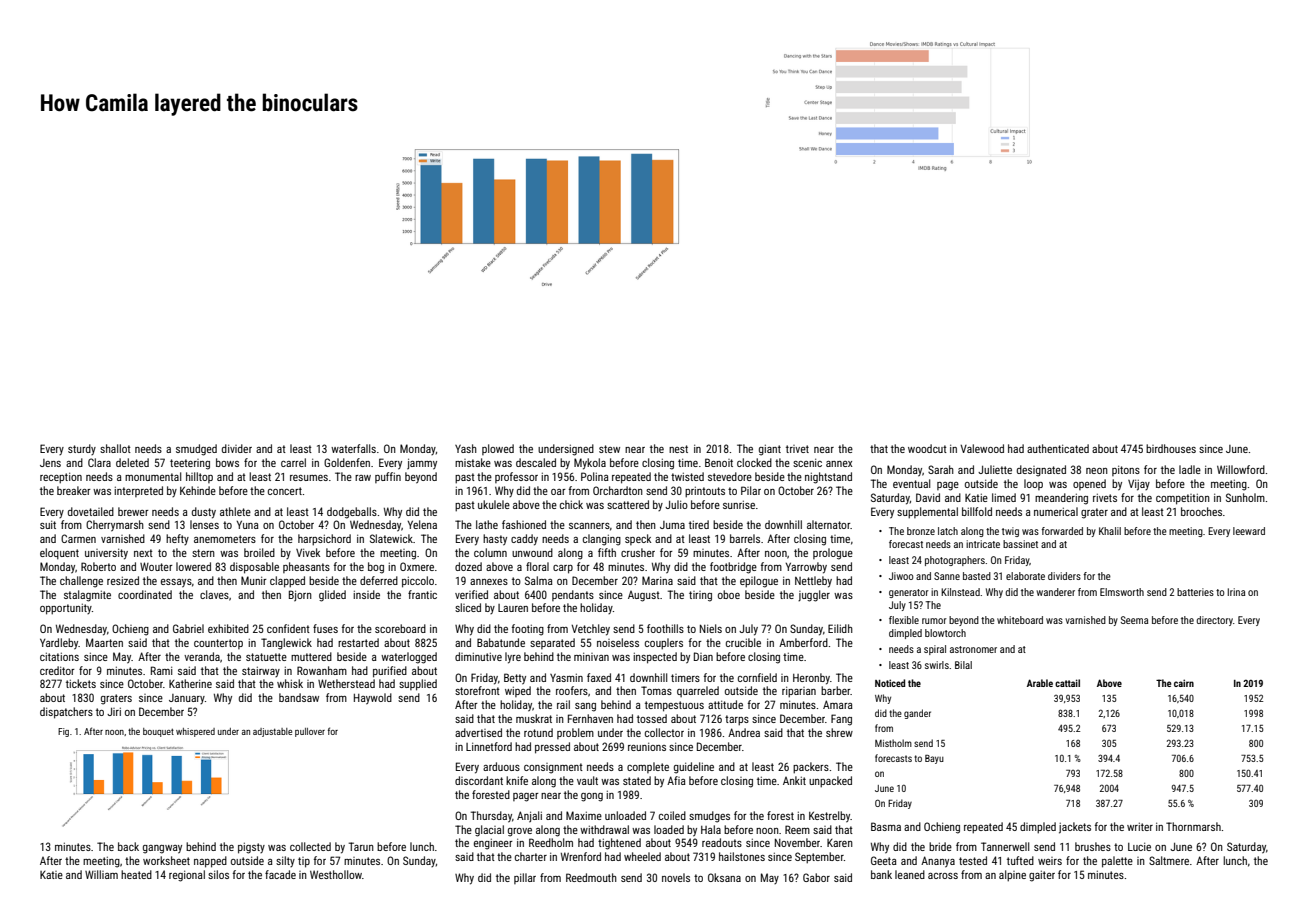 The image size is (1308, 924). Describe the element at coordinates (571, 504) in the screenshot. I see `chick` at that location.
